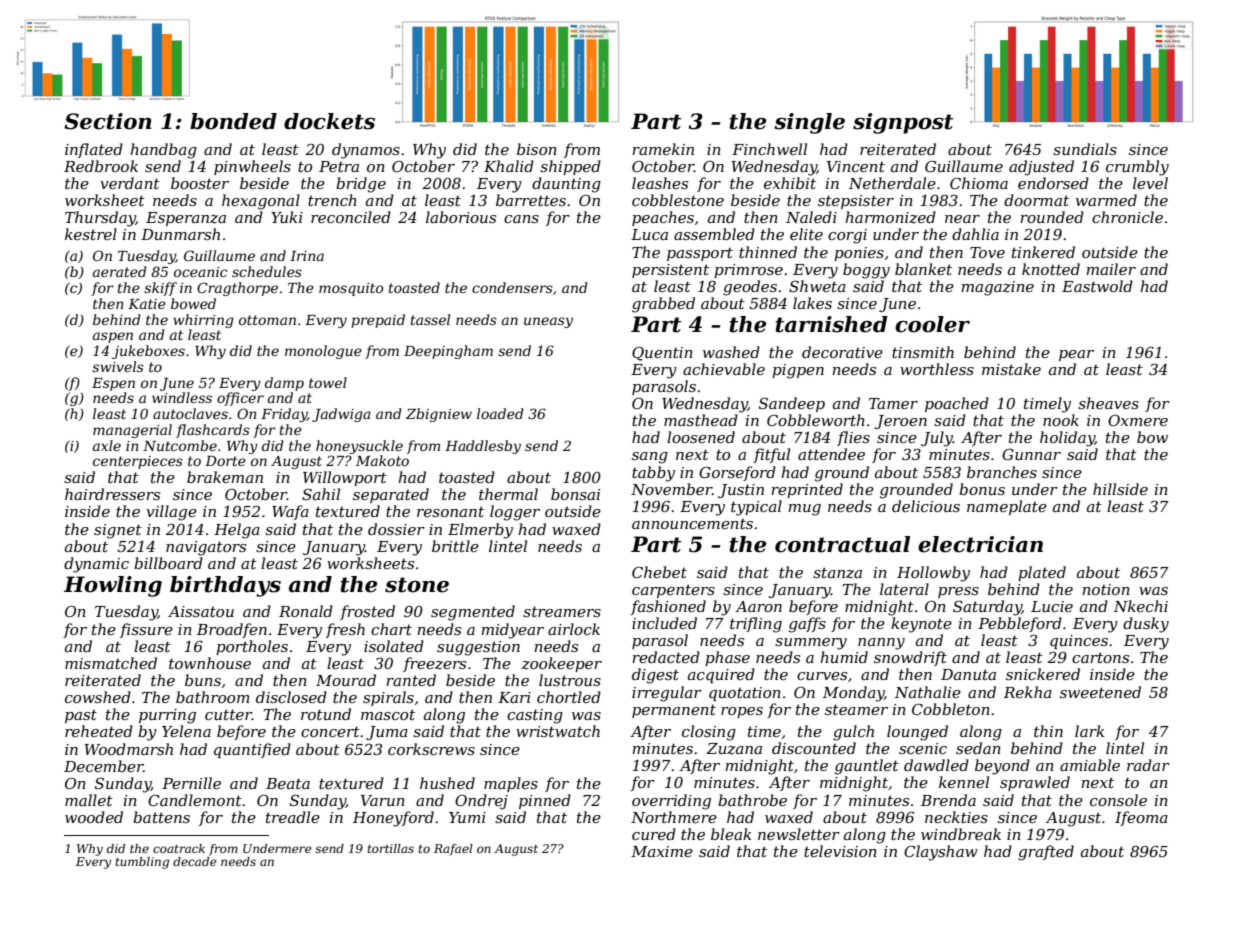 Image resolution: width=1233 pixels, height=952 pixels. What do you see at coordinates (330, 731) in the screenshot?
I see `concert` at bounding box center [330, 731].
